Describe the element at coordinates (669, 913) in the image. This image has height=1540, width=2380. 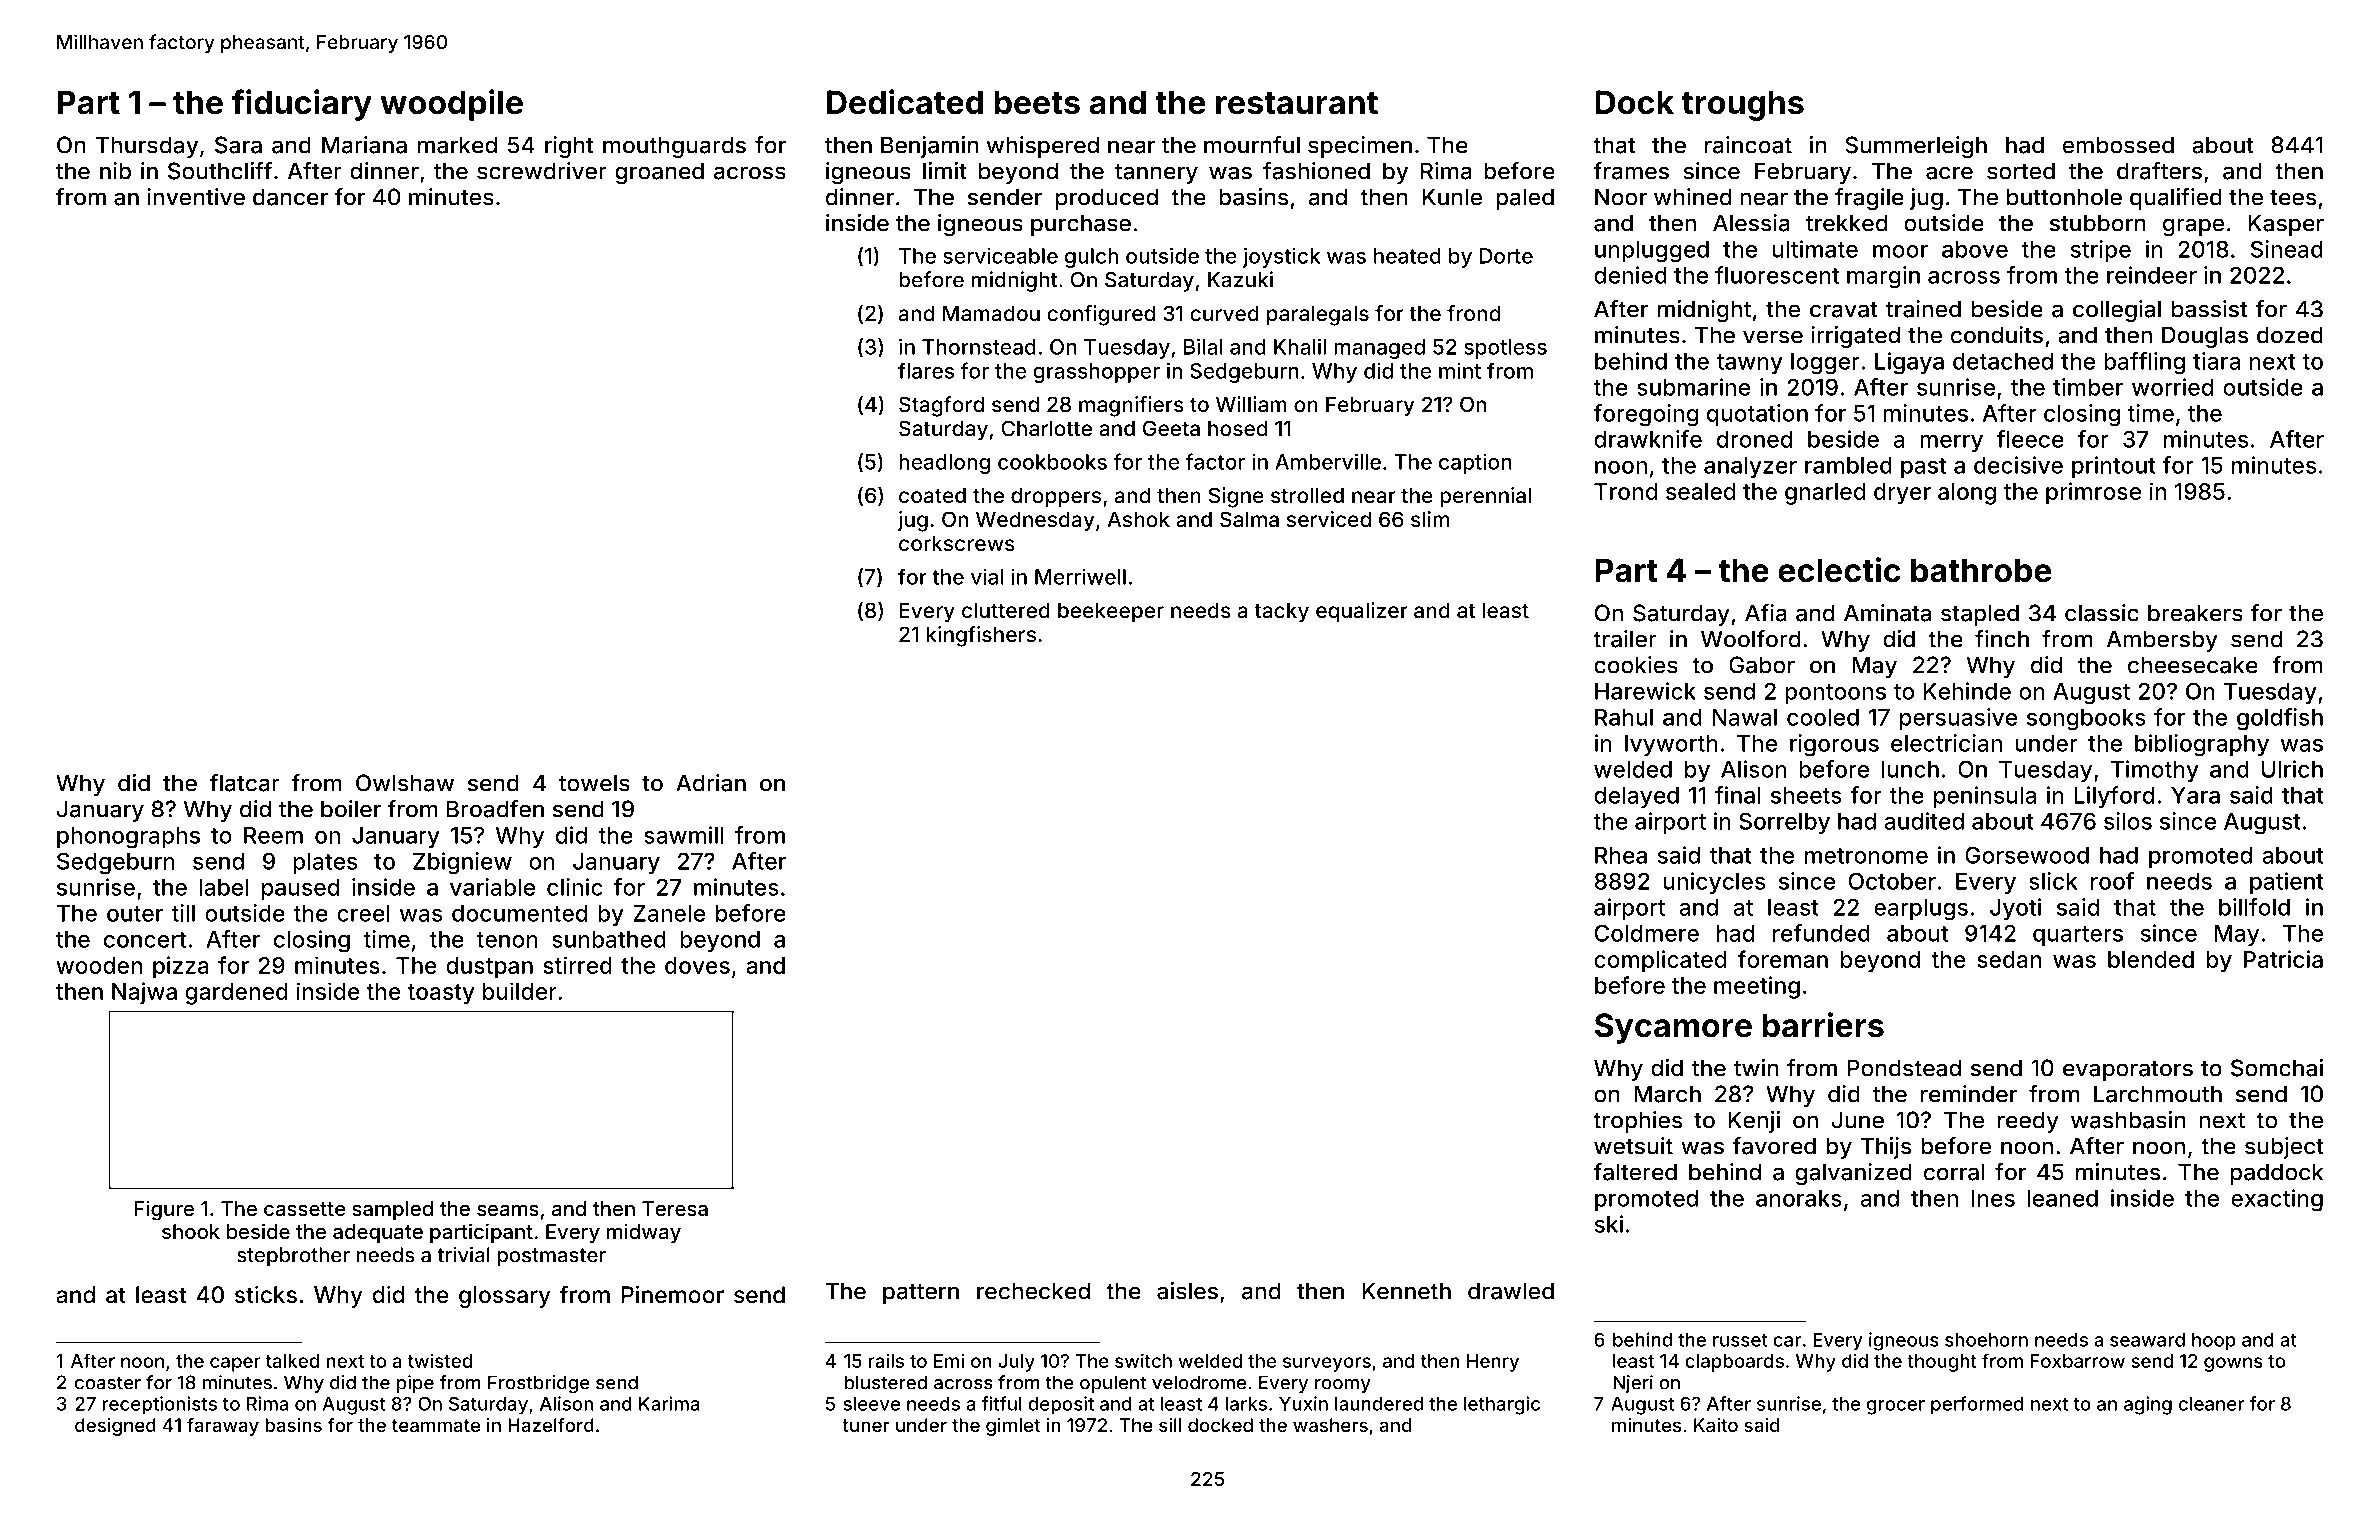
I see `Zanele` at that location.
